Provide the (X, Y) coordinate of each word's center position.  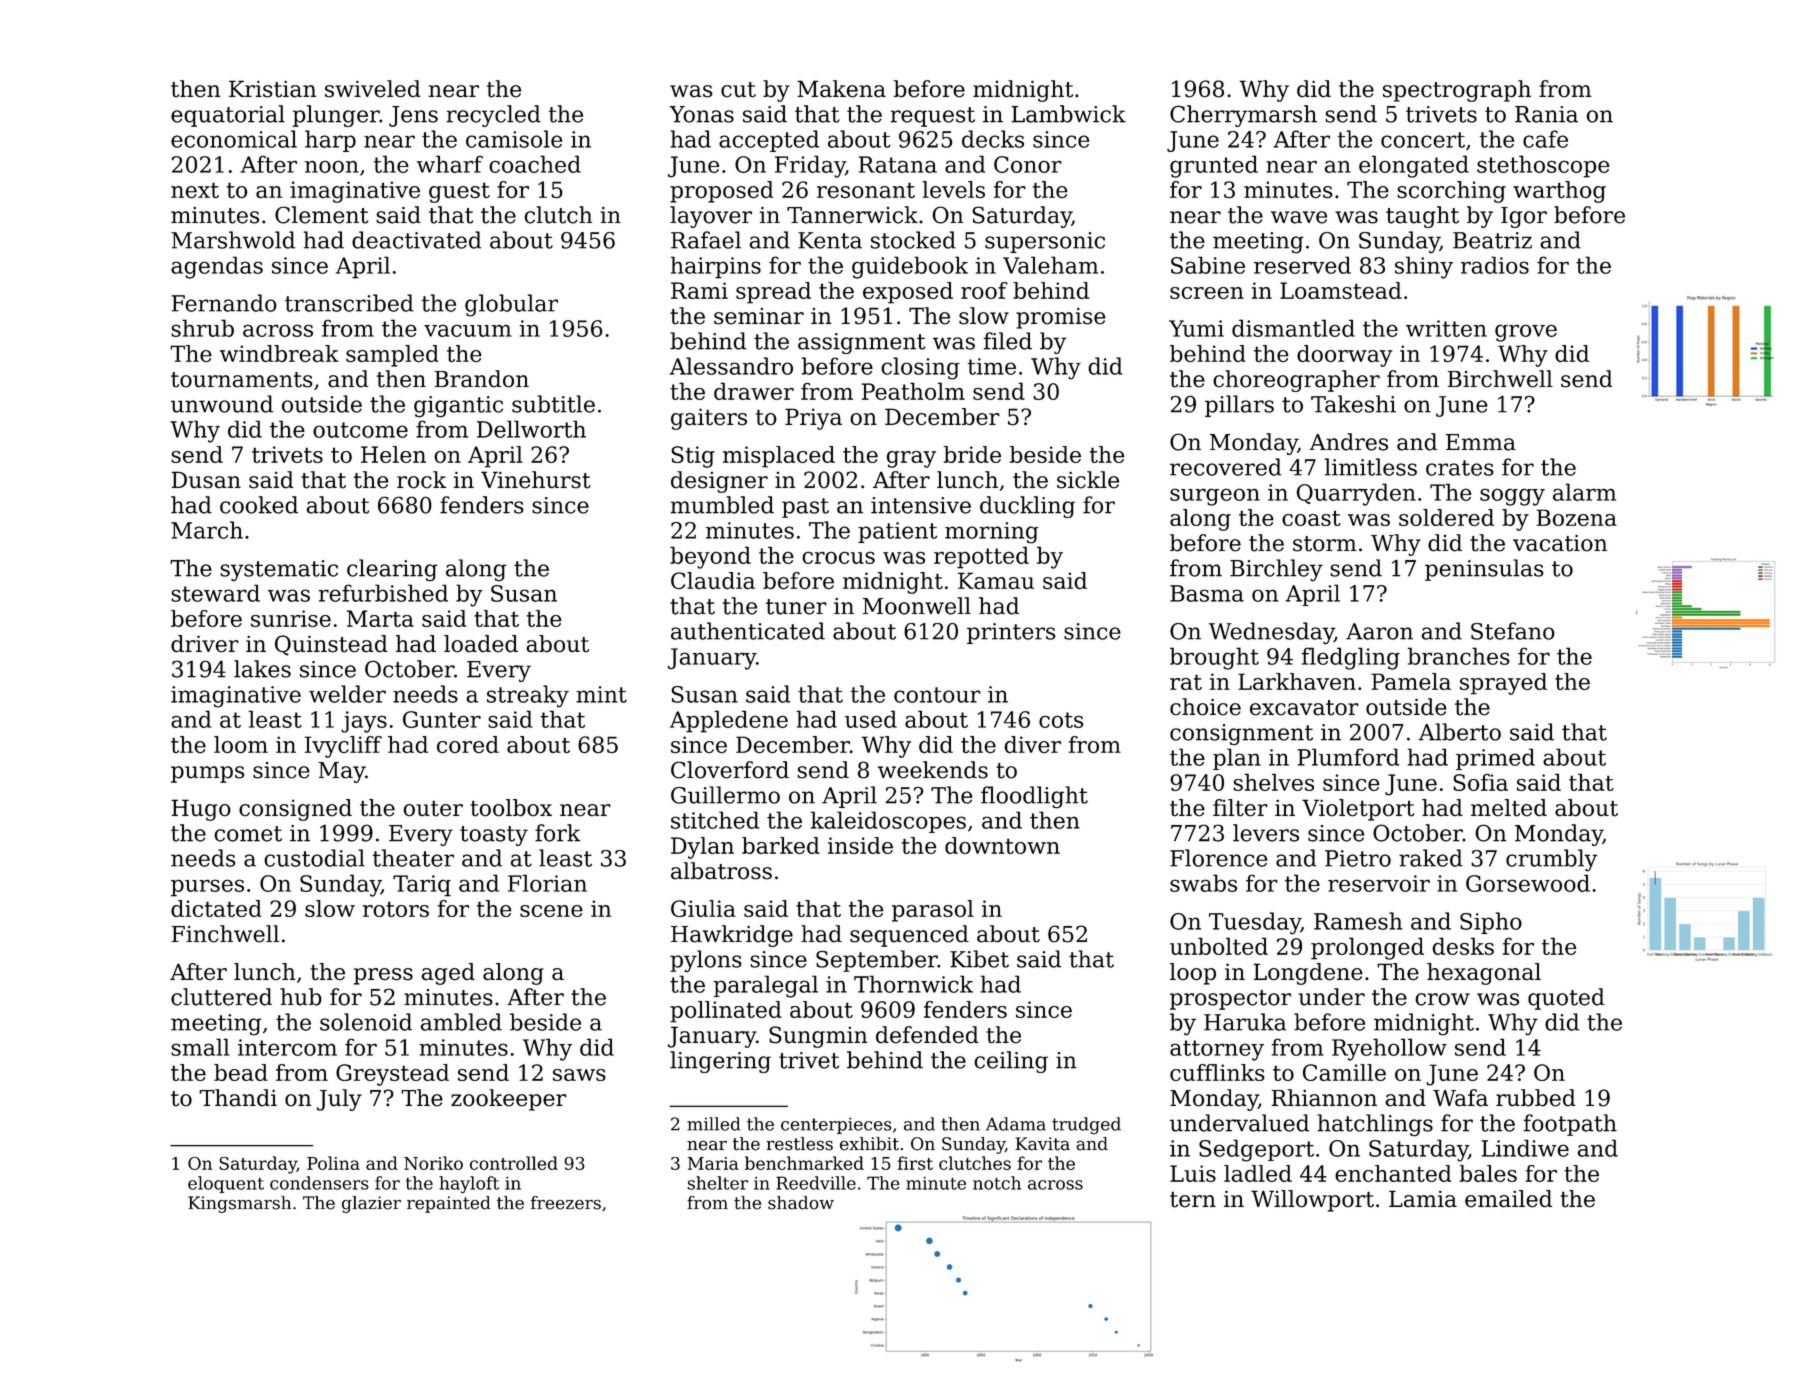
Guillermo (725, 795)
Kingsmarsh (239, 1204)
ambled (461, 1022)
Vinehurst (536, 480)
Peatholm (913, 391)
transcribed (349, 303)
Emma (1481, 442)
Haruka (1245, 1022)
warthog (1559, 192)
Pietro (1358, 858)
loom (241, 745)
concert (1423, 140)
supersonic (1045, 242)
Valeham (1050, 265)
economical (234, 139)
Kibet (979, 959)
